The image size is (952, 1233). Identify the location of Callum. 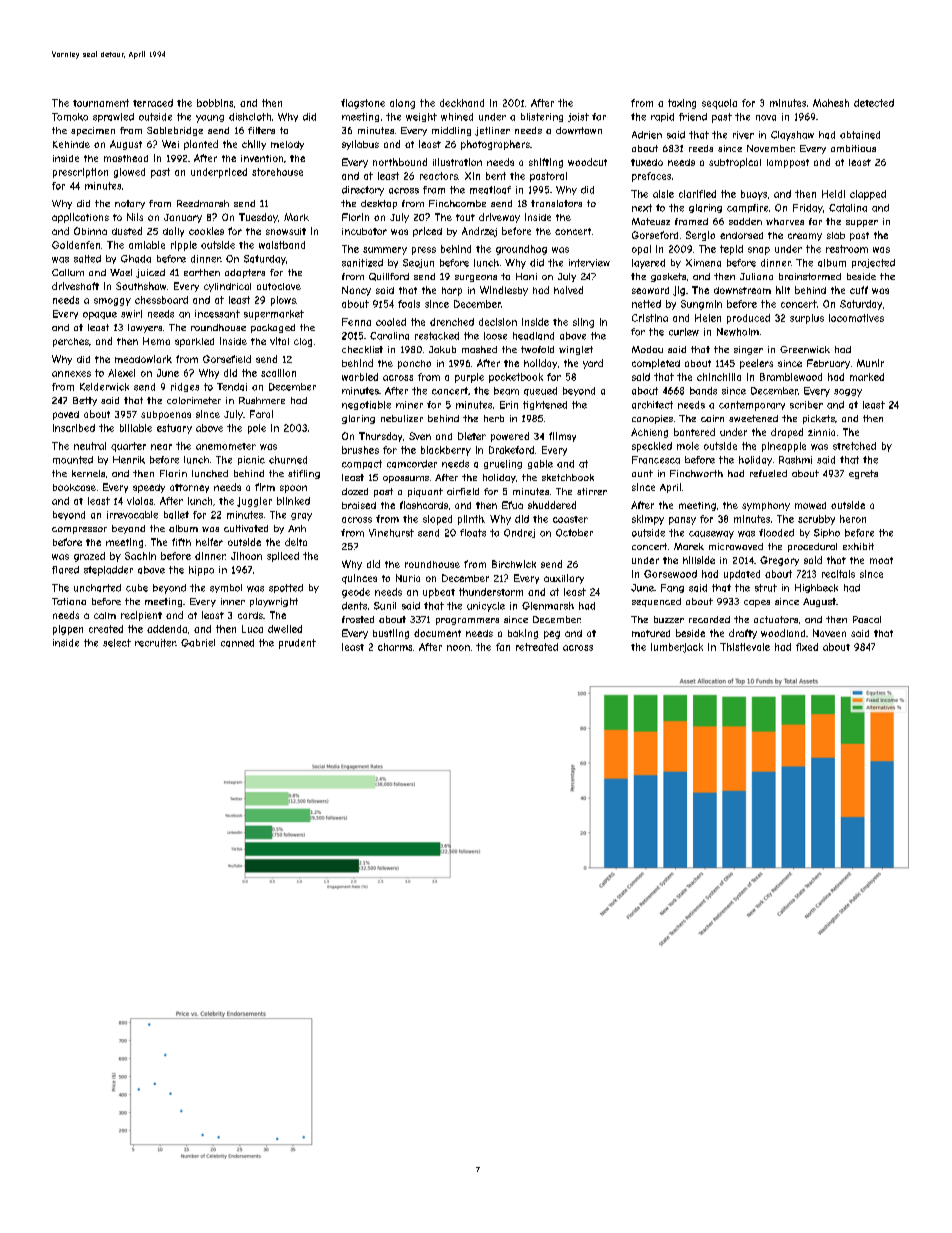
(68, 272).
